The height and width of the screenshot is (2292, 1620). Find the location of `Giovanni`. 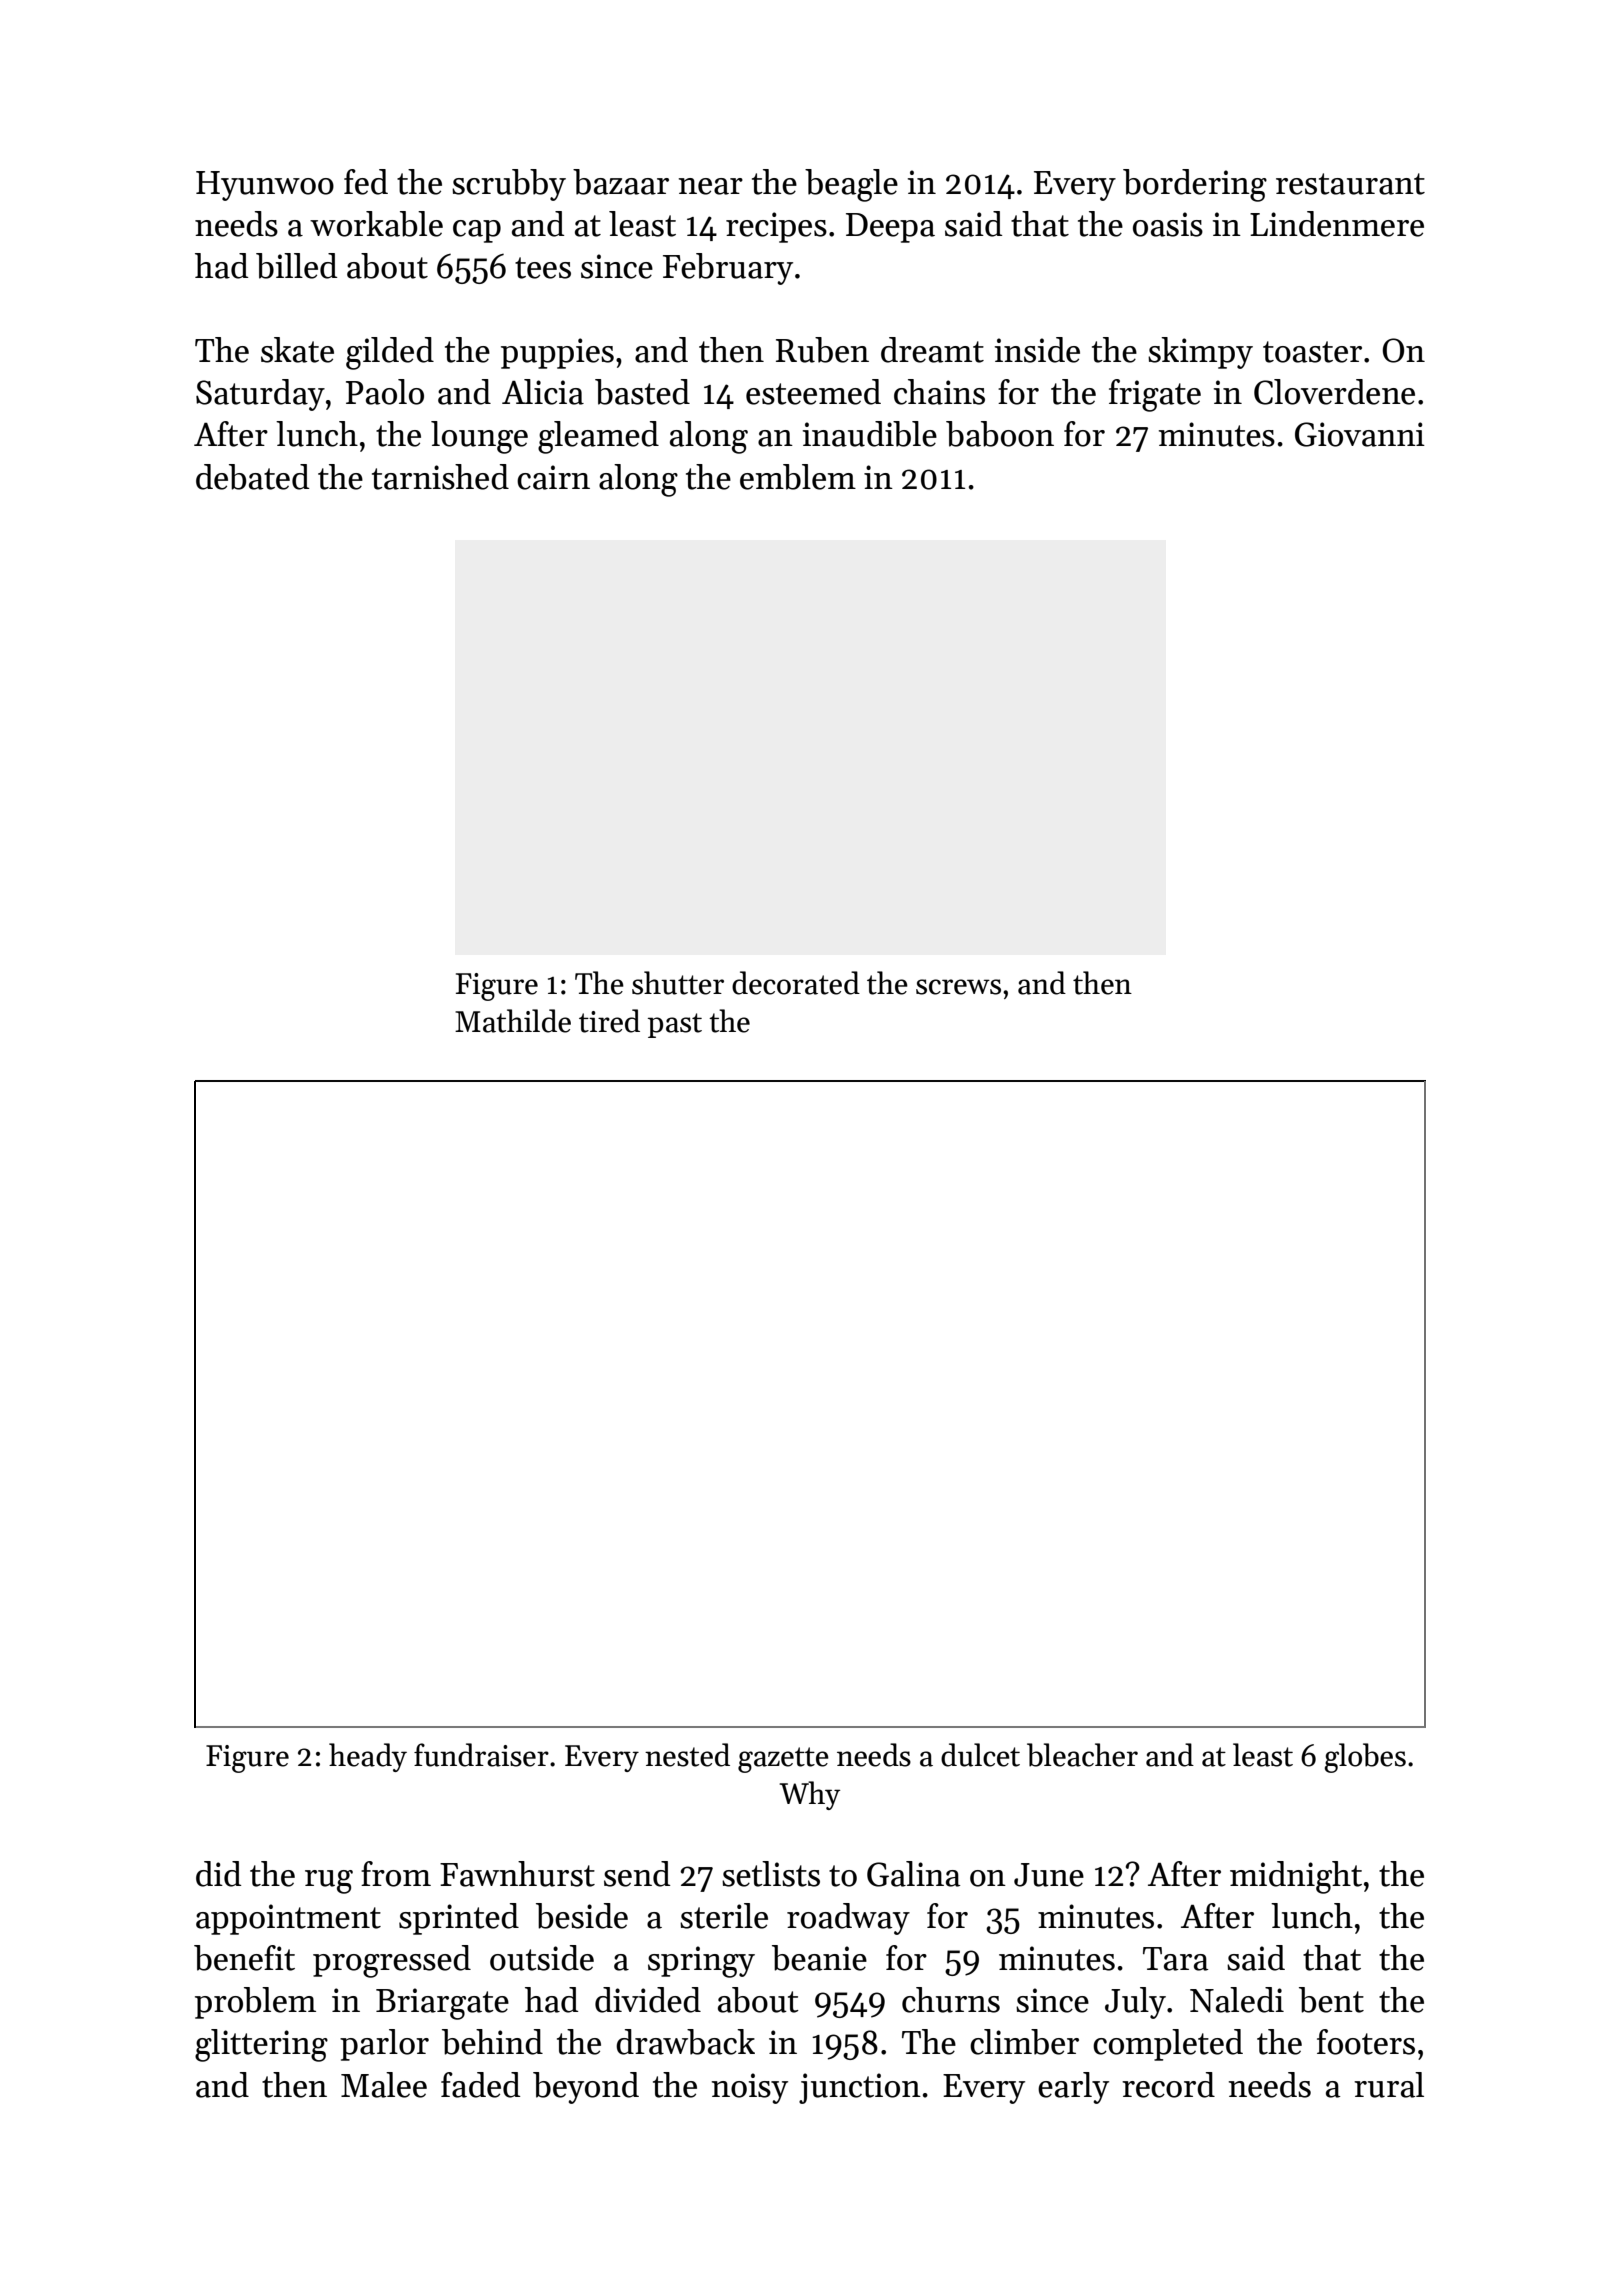

Giovanni is located at coordinates (1360, 434).
